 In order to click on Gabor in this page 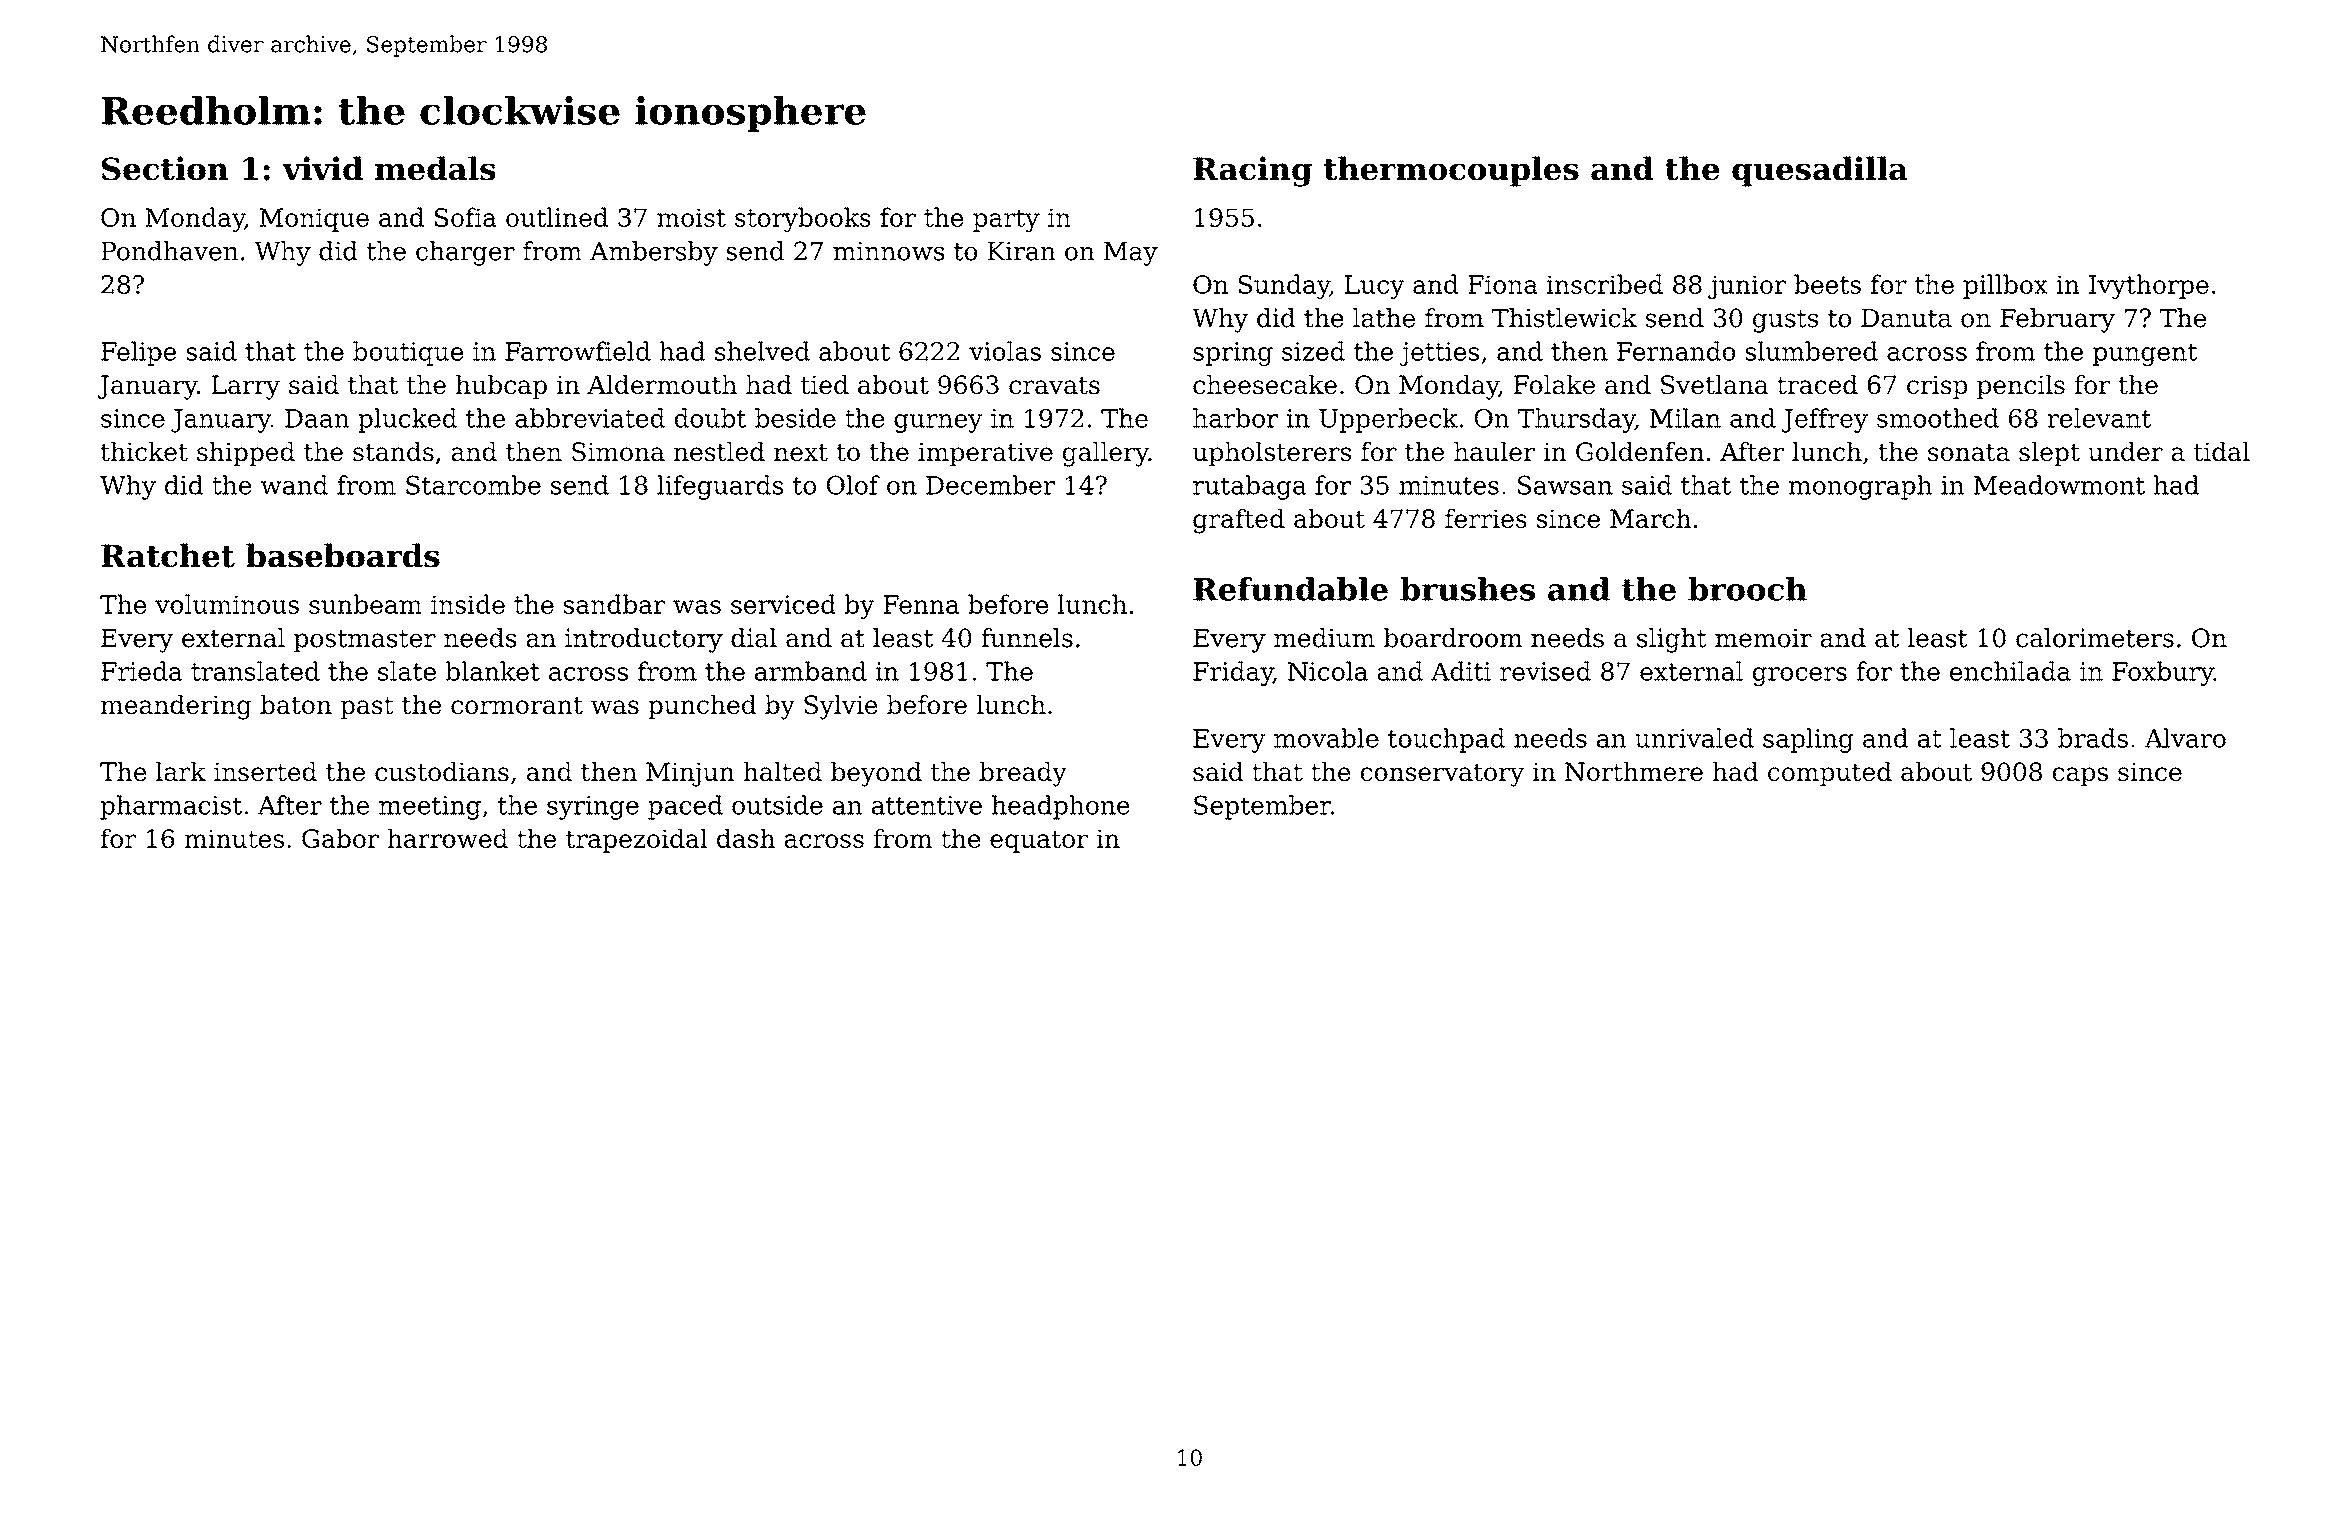, I will do `click(340, 838)`.
